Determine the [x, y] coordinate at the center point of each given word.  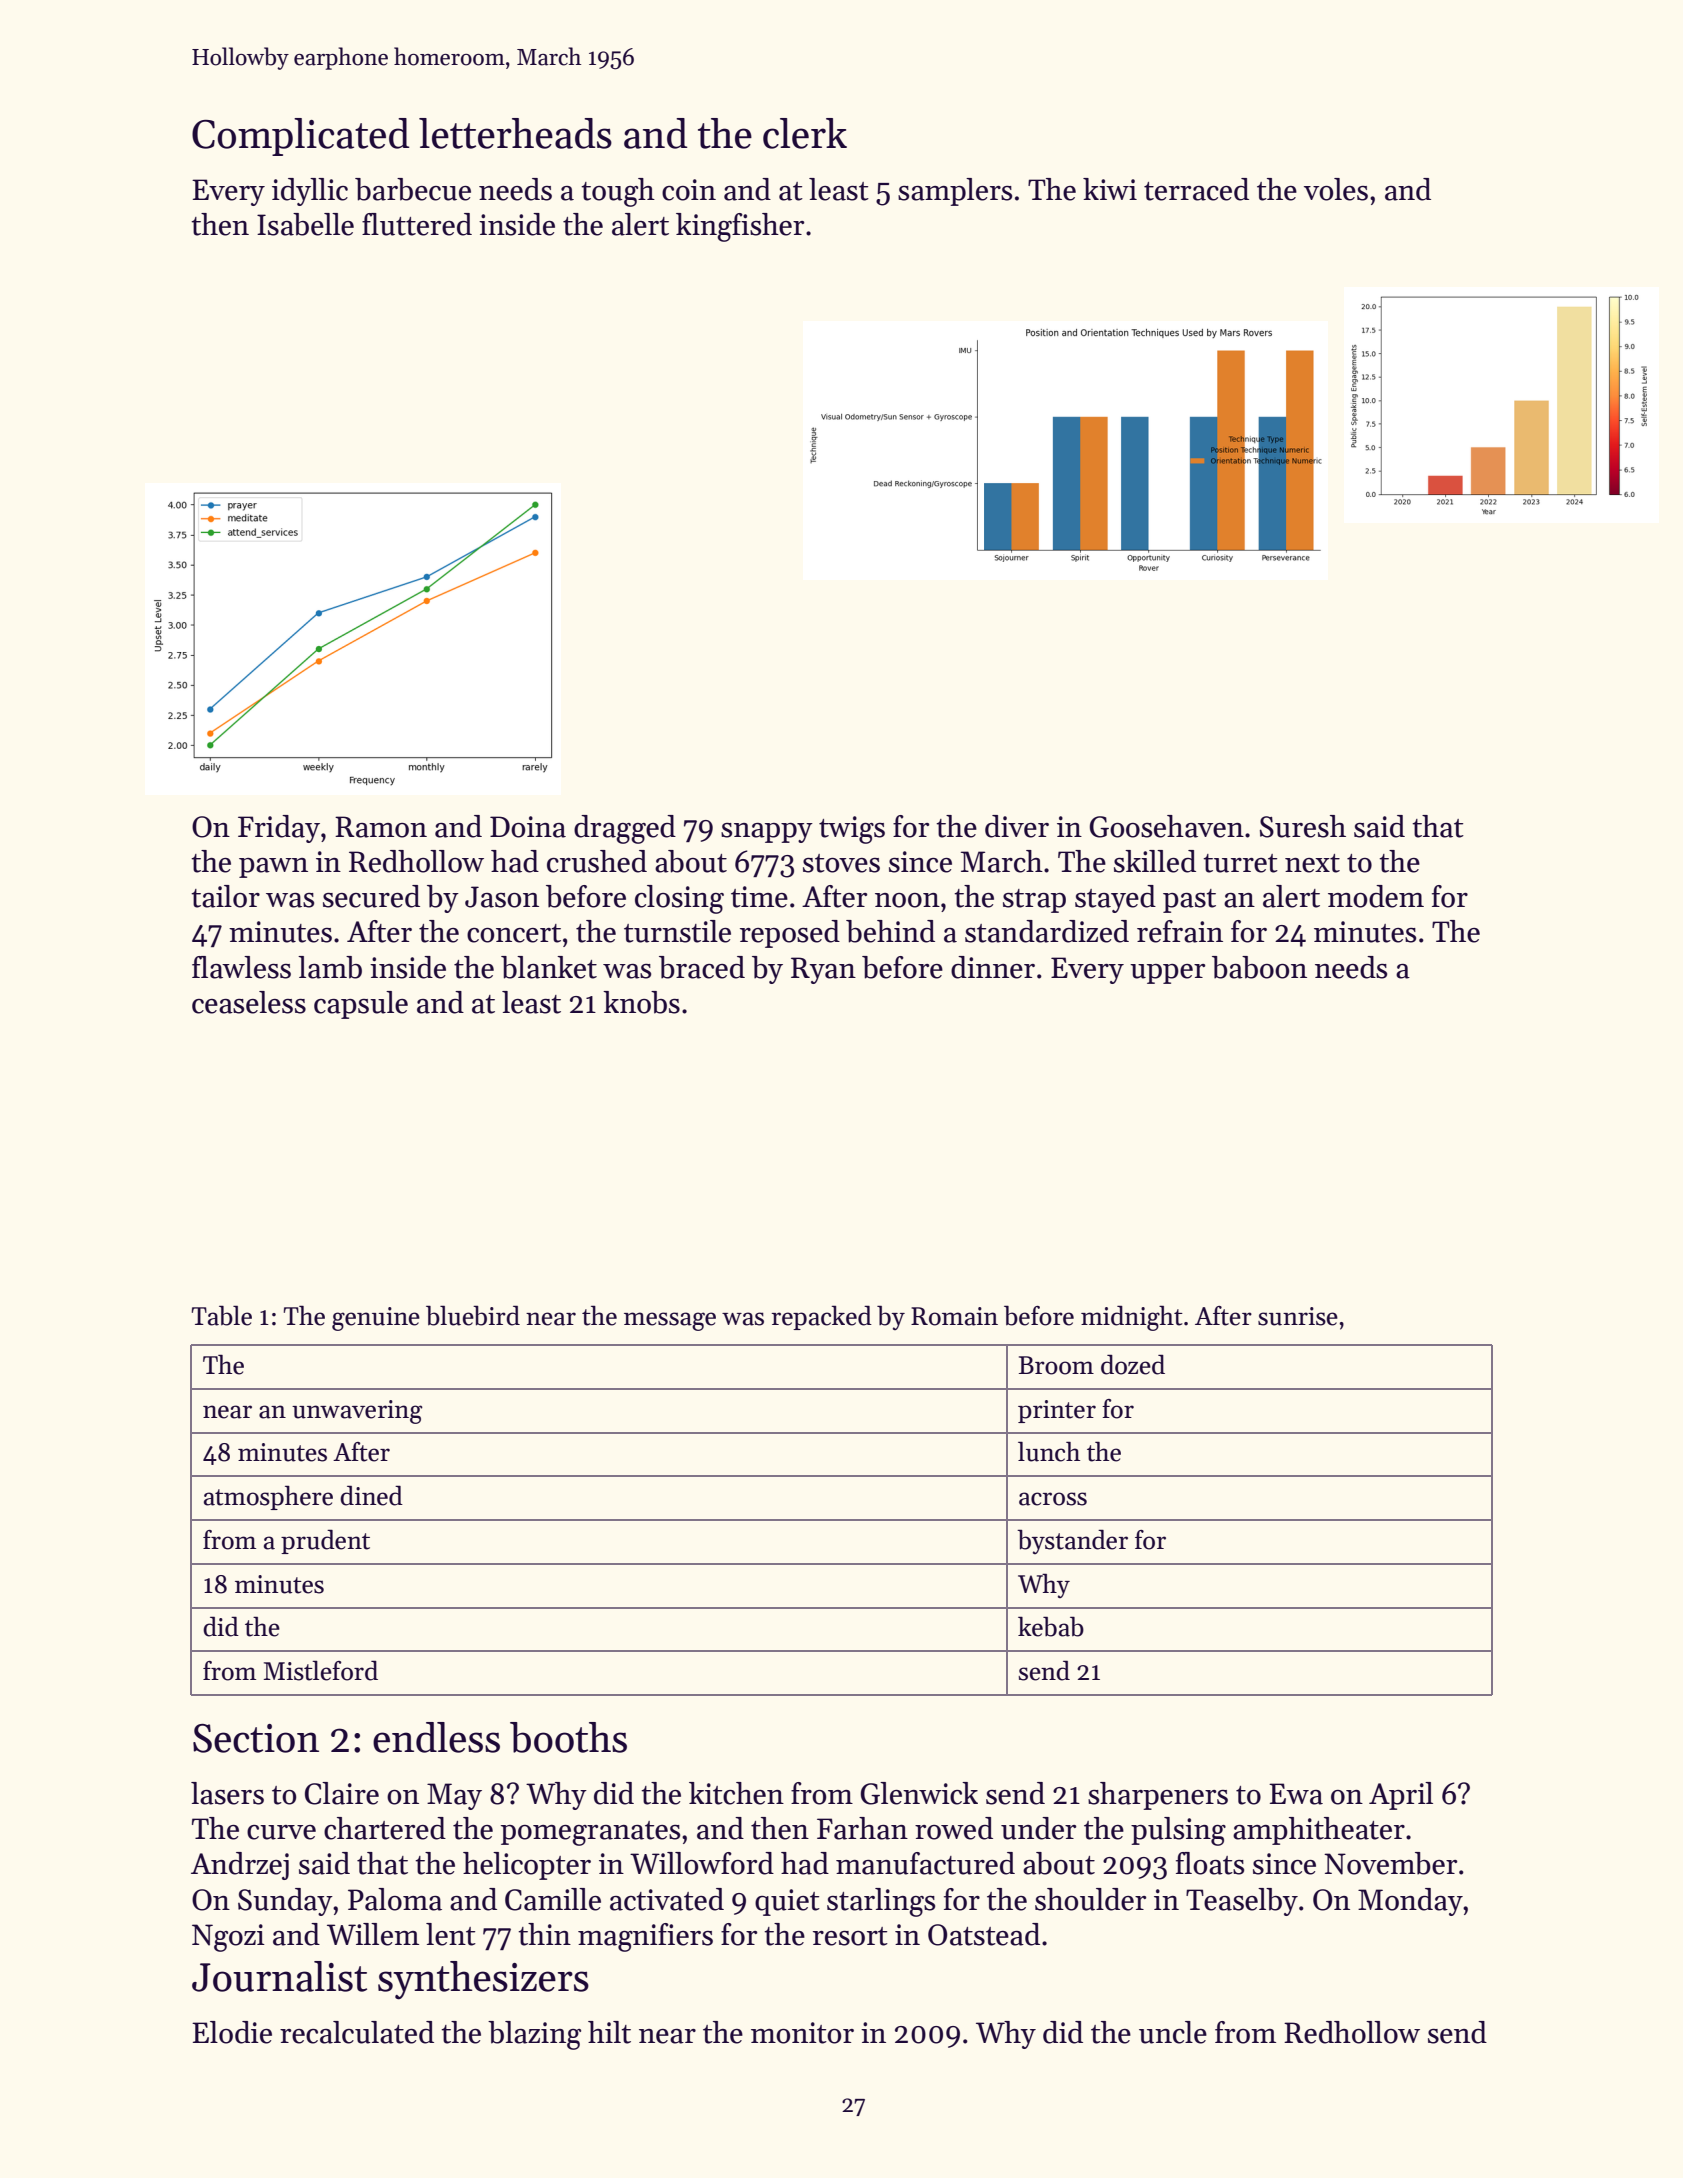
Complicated [300, 137]
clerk [805, 133]
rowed [954, 1828]
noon [907, 900]
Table [222, 1315]
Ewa [1296, 1794]
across [1053, 1499]
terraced [1196, 189]
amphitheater [1319, 1831]
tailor [225, 896]
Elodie [232, 2032]
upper [1167, 974]
